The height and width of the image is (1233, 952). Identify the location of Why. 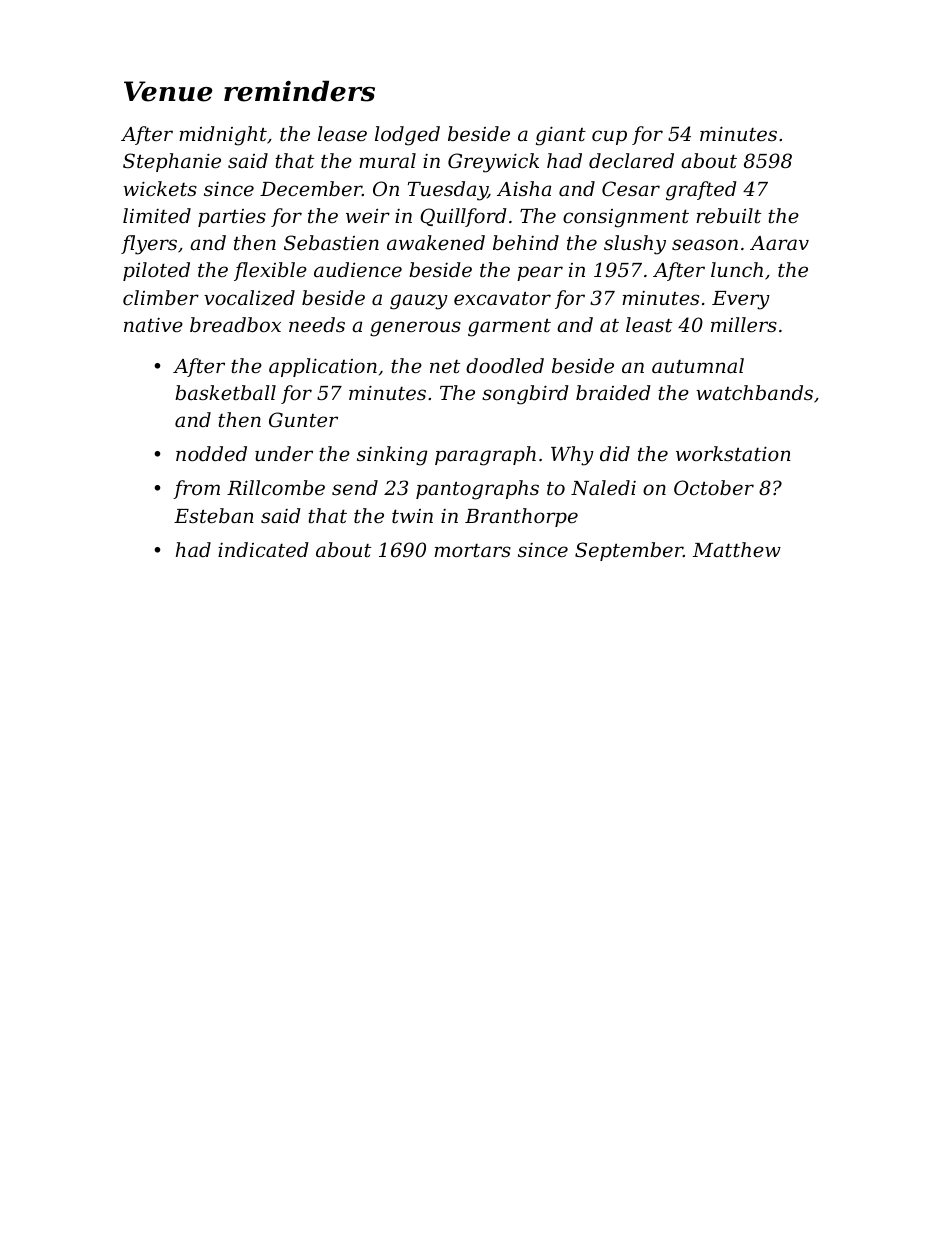
(572, 456).
